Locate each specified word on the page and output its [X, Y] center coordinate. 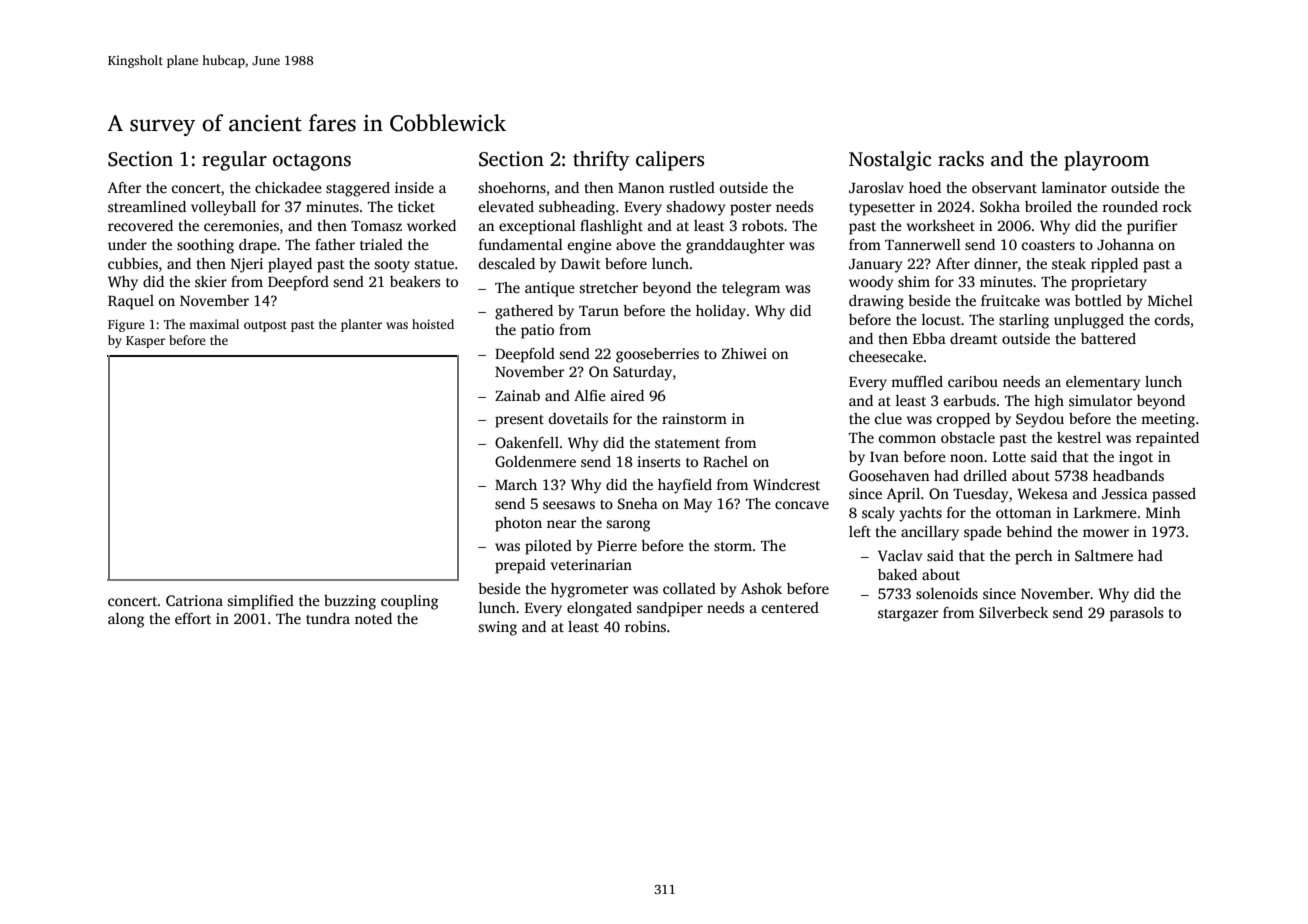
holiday [721, 312]
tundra [328, 618]
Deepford [298, 283]
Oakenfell [527, 442]
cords [1172, 319]
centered [790, 607]
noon [966, 458]
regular [234, 161]
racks [961, 159]
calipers [670, 161]
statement [687, 443]
